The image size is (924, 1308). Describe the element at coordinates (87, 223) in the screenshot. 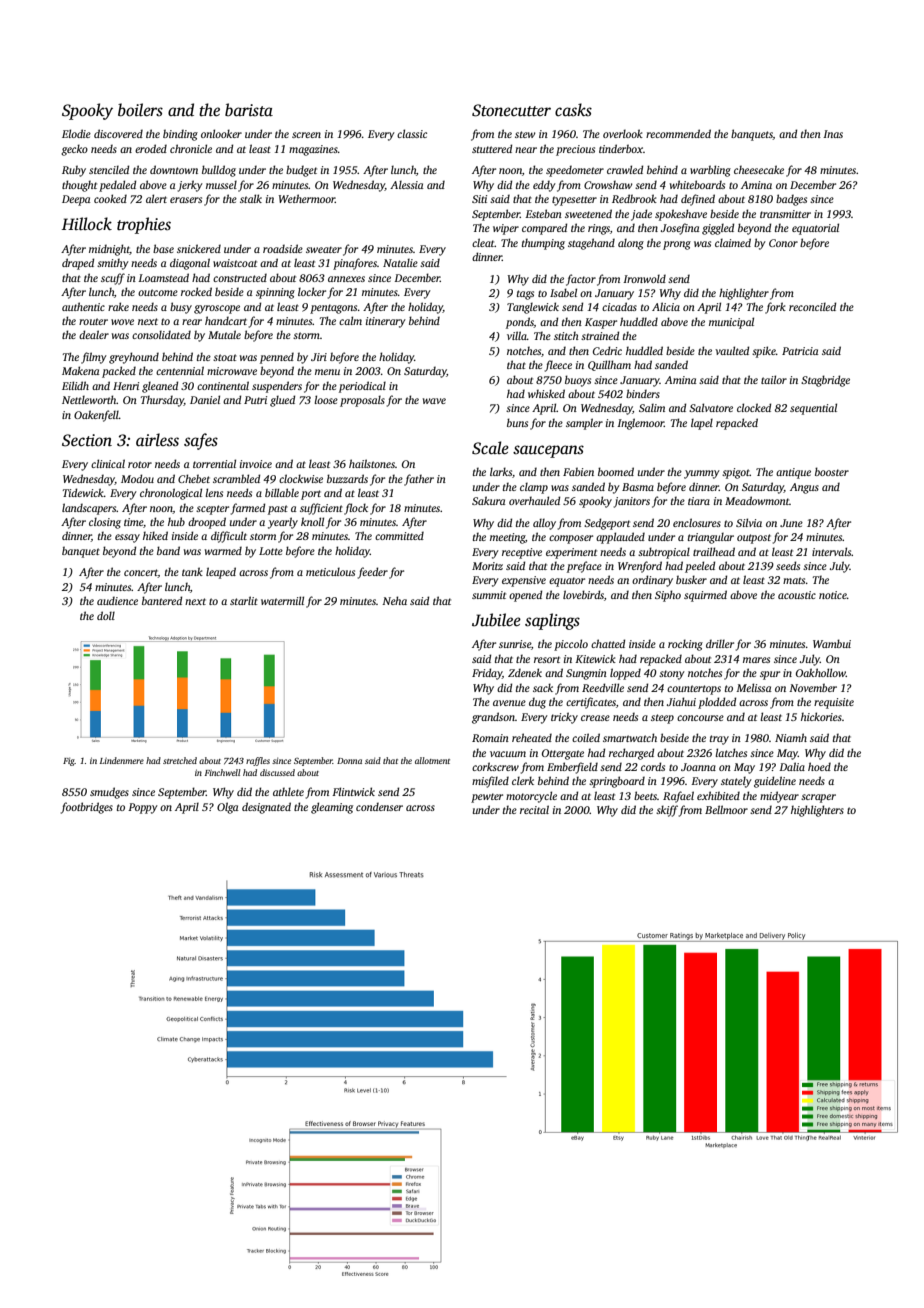

I see `Hillock` at that location.
